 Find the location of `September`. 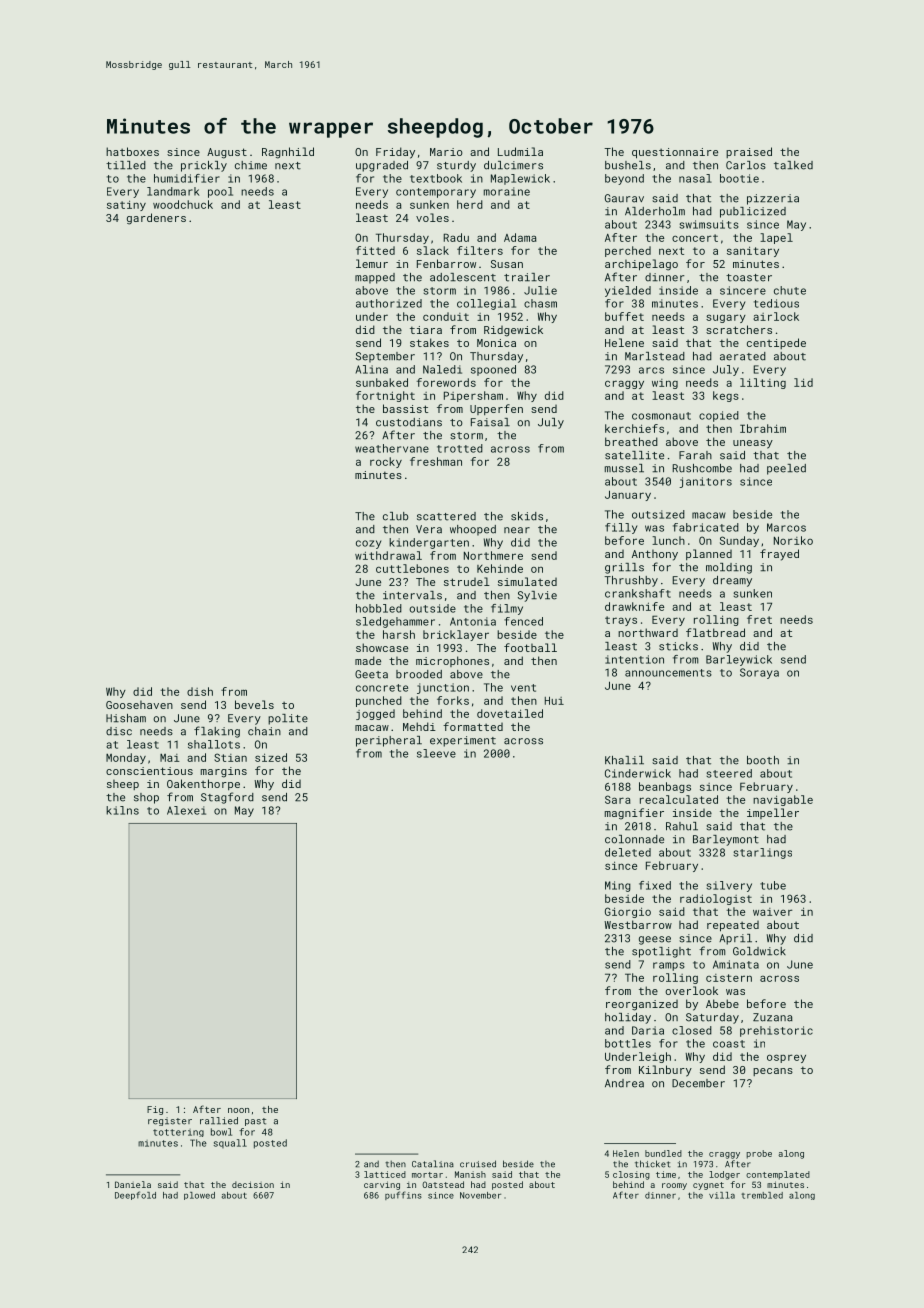

September is located at coordinates (385, 357).
